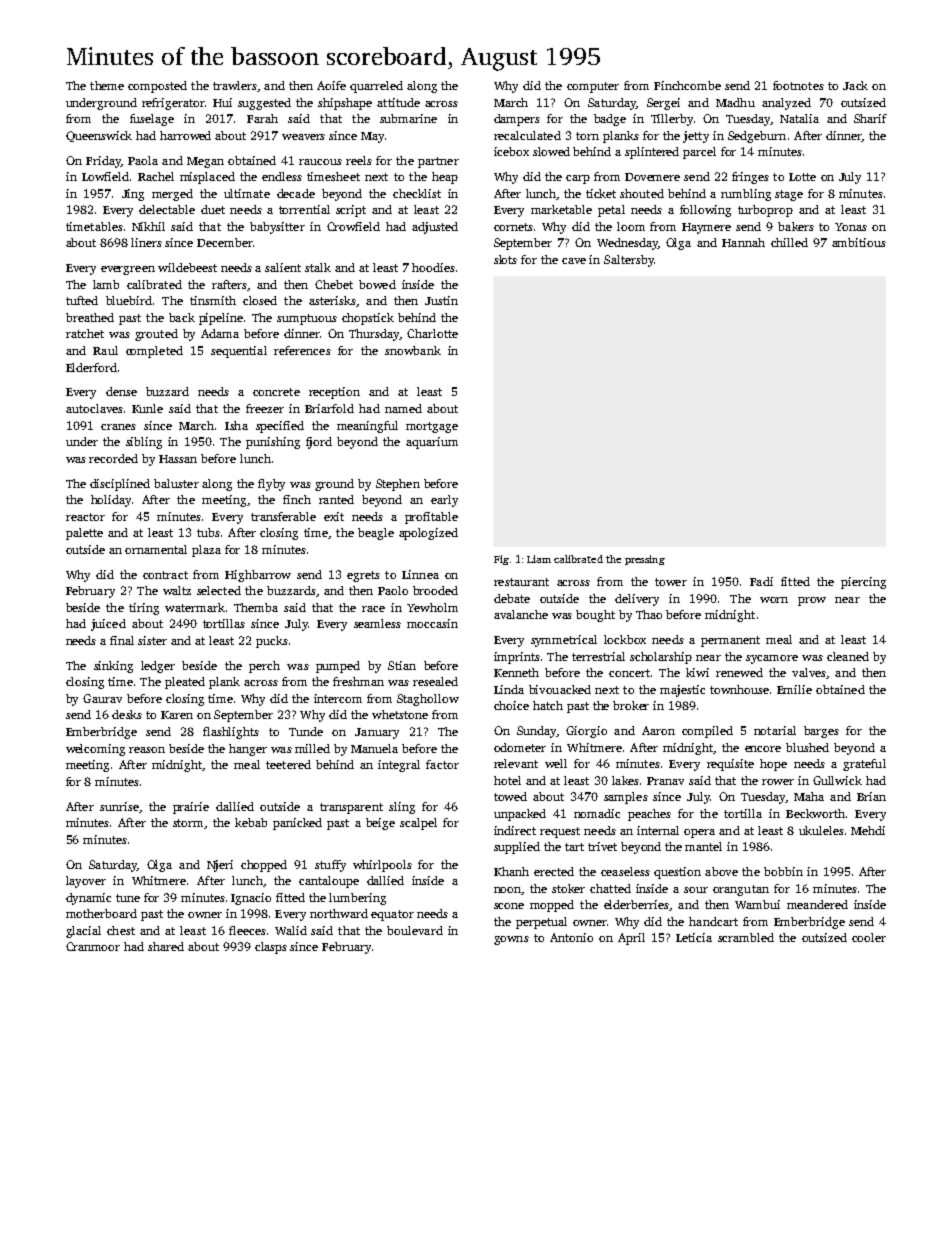 The height and width of the document is (1233, 952). What do you see at coordinates (432, 427) in the document?
I see `mortgage` at bounding box center [432, 427].
